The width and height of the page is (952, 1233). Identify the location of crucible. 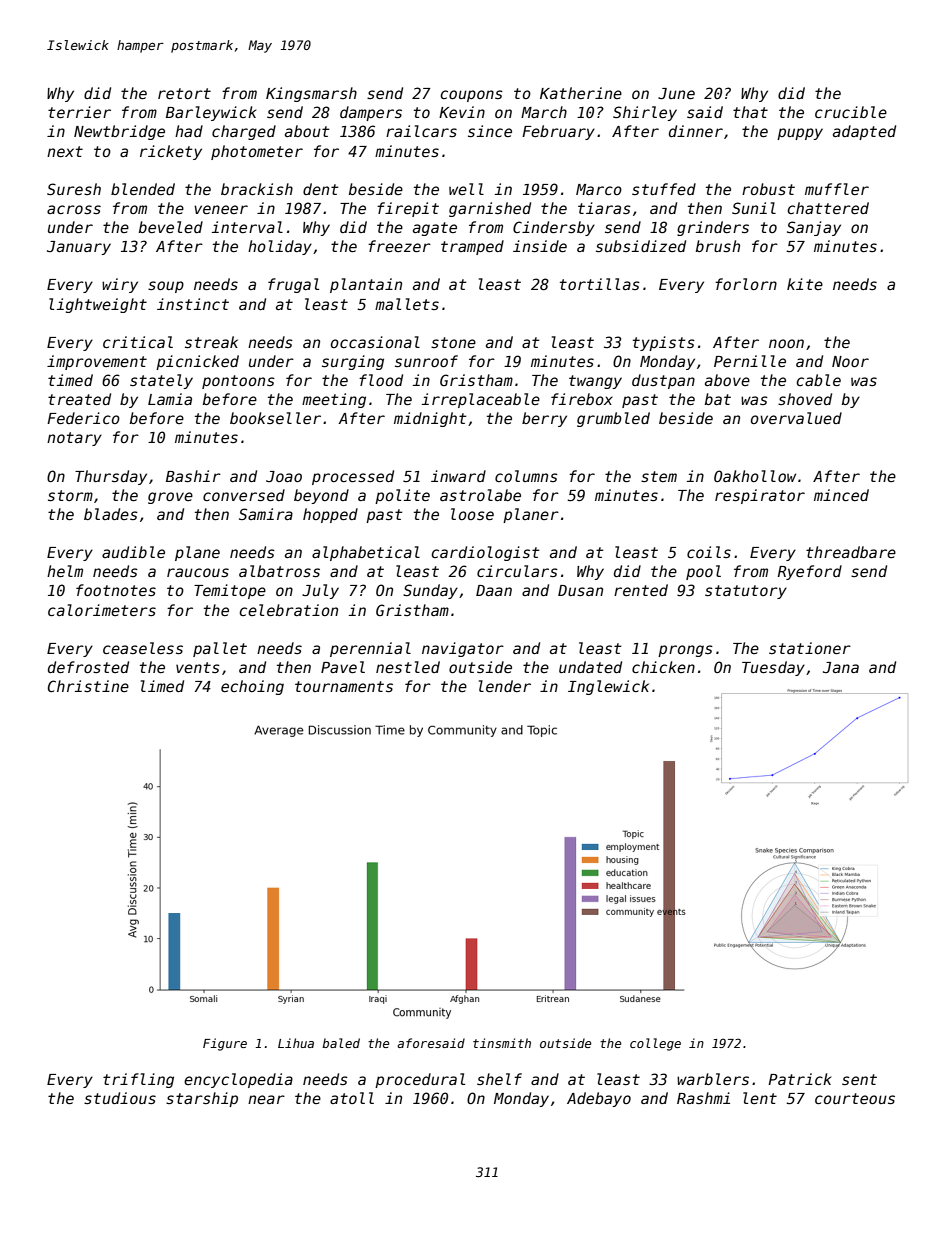
(851, 112).
